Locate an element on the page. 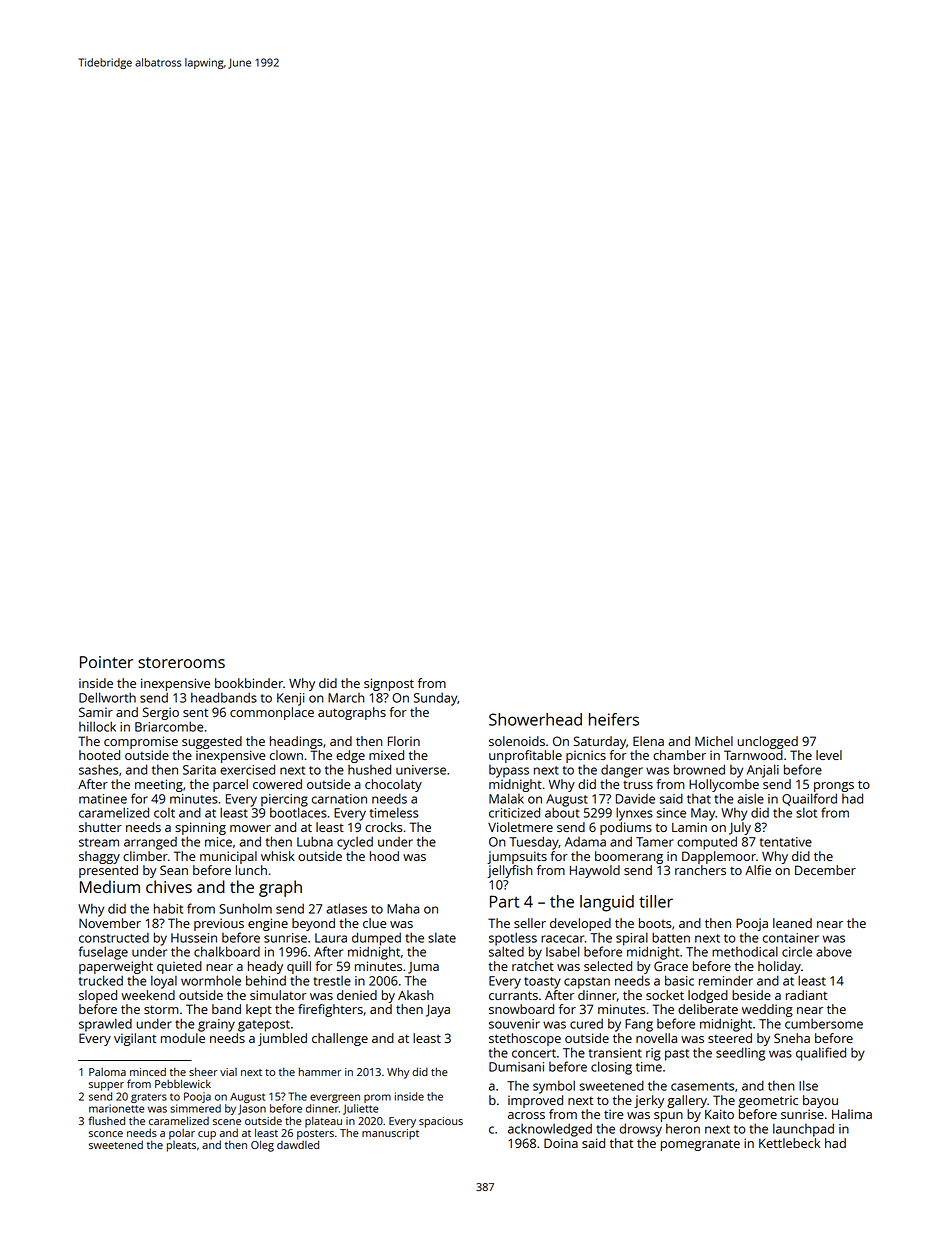 The width and height of the page is (952, 1233). Medium is located at coordinates (110, 886).
